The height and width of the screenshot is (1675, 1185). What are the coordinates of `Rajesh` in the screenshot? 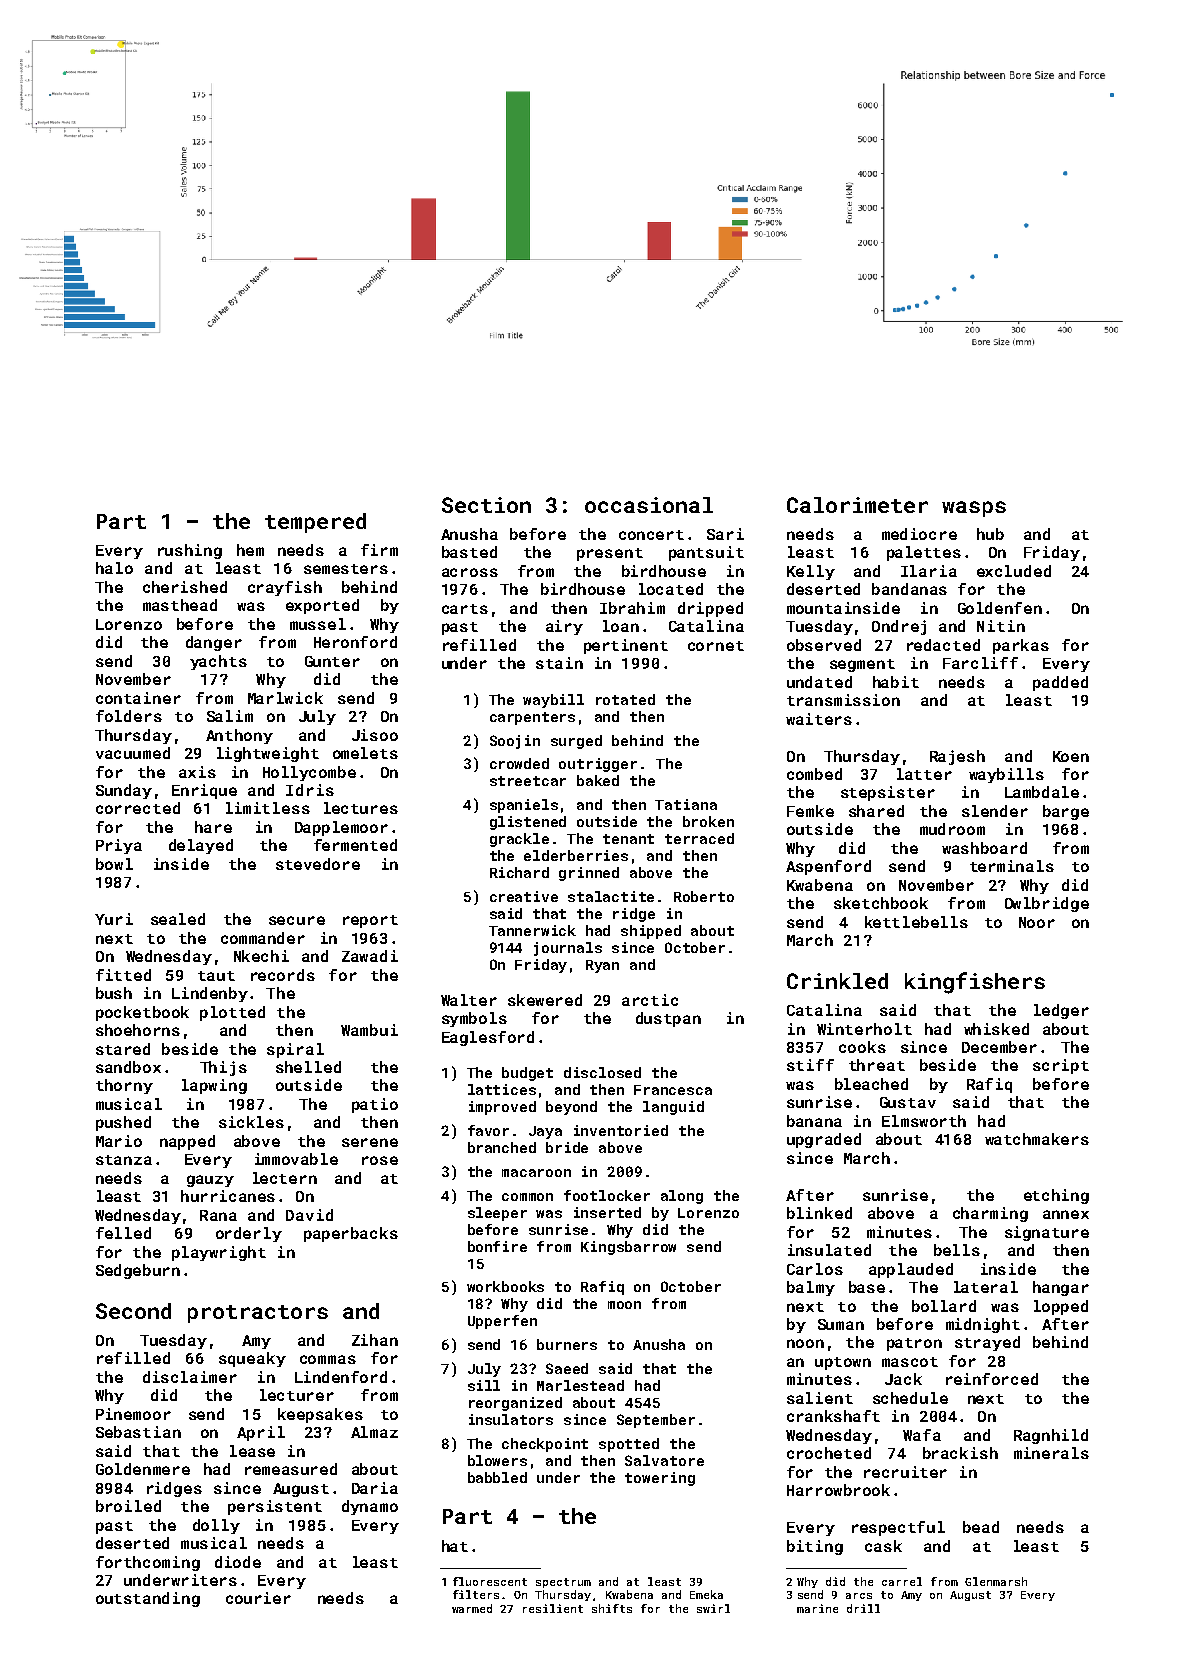 It's located at (957, 757).
